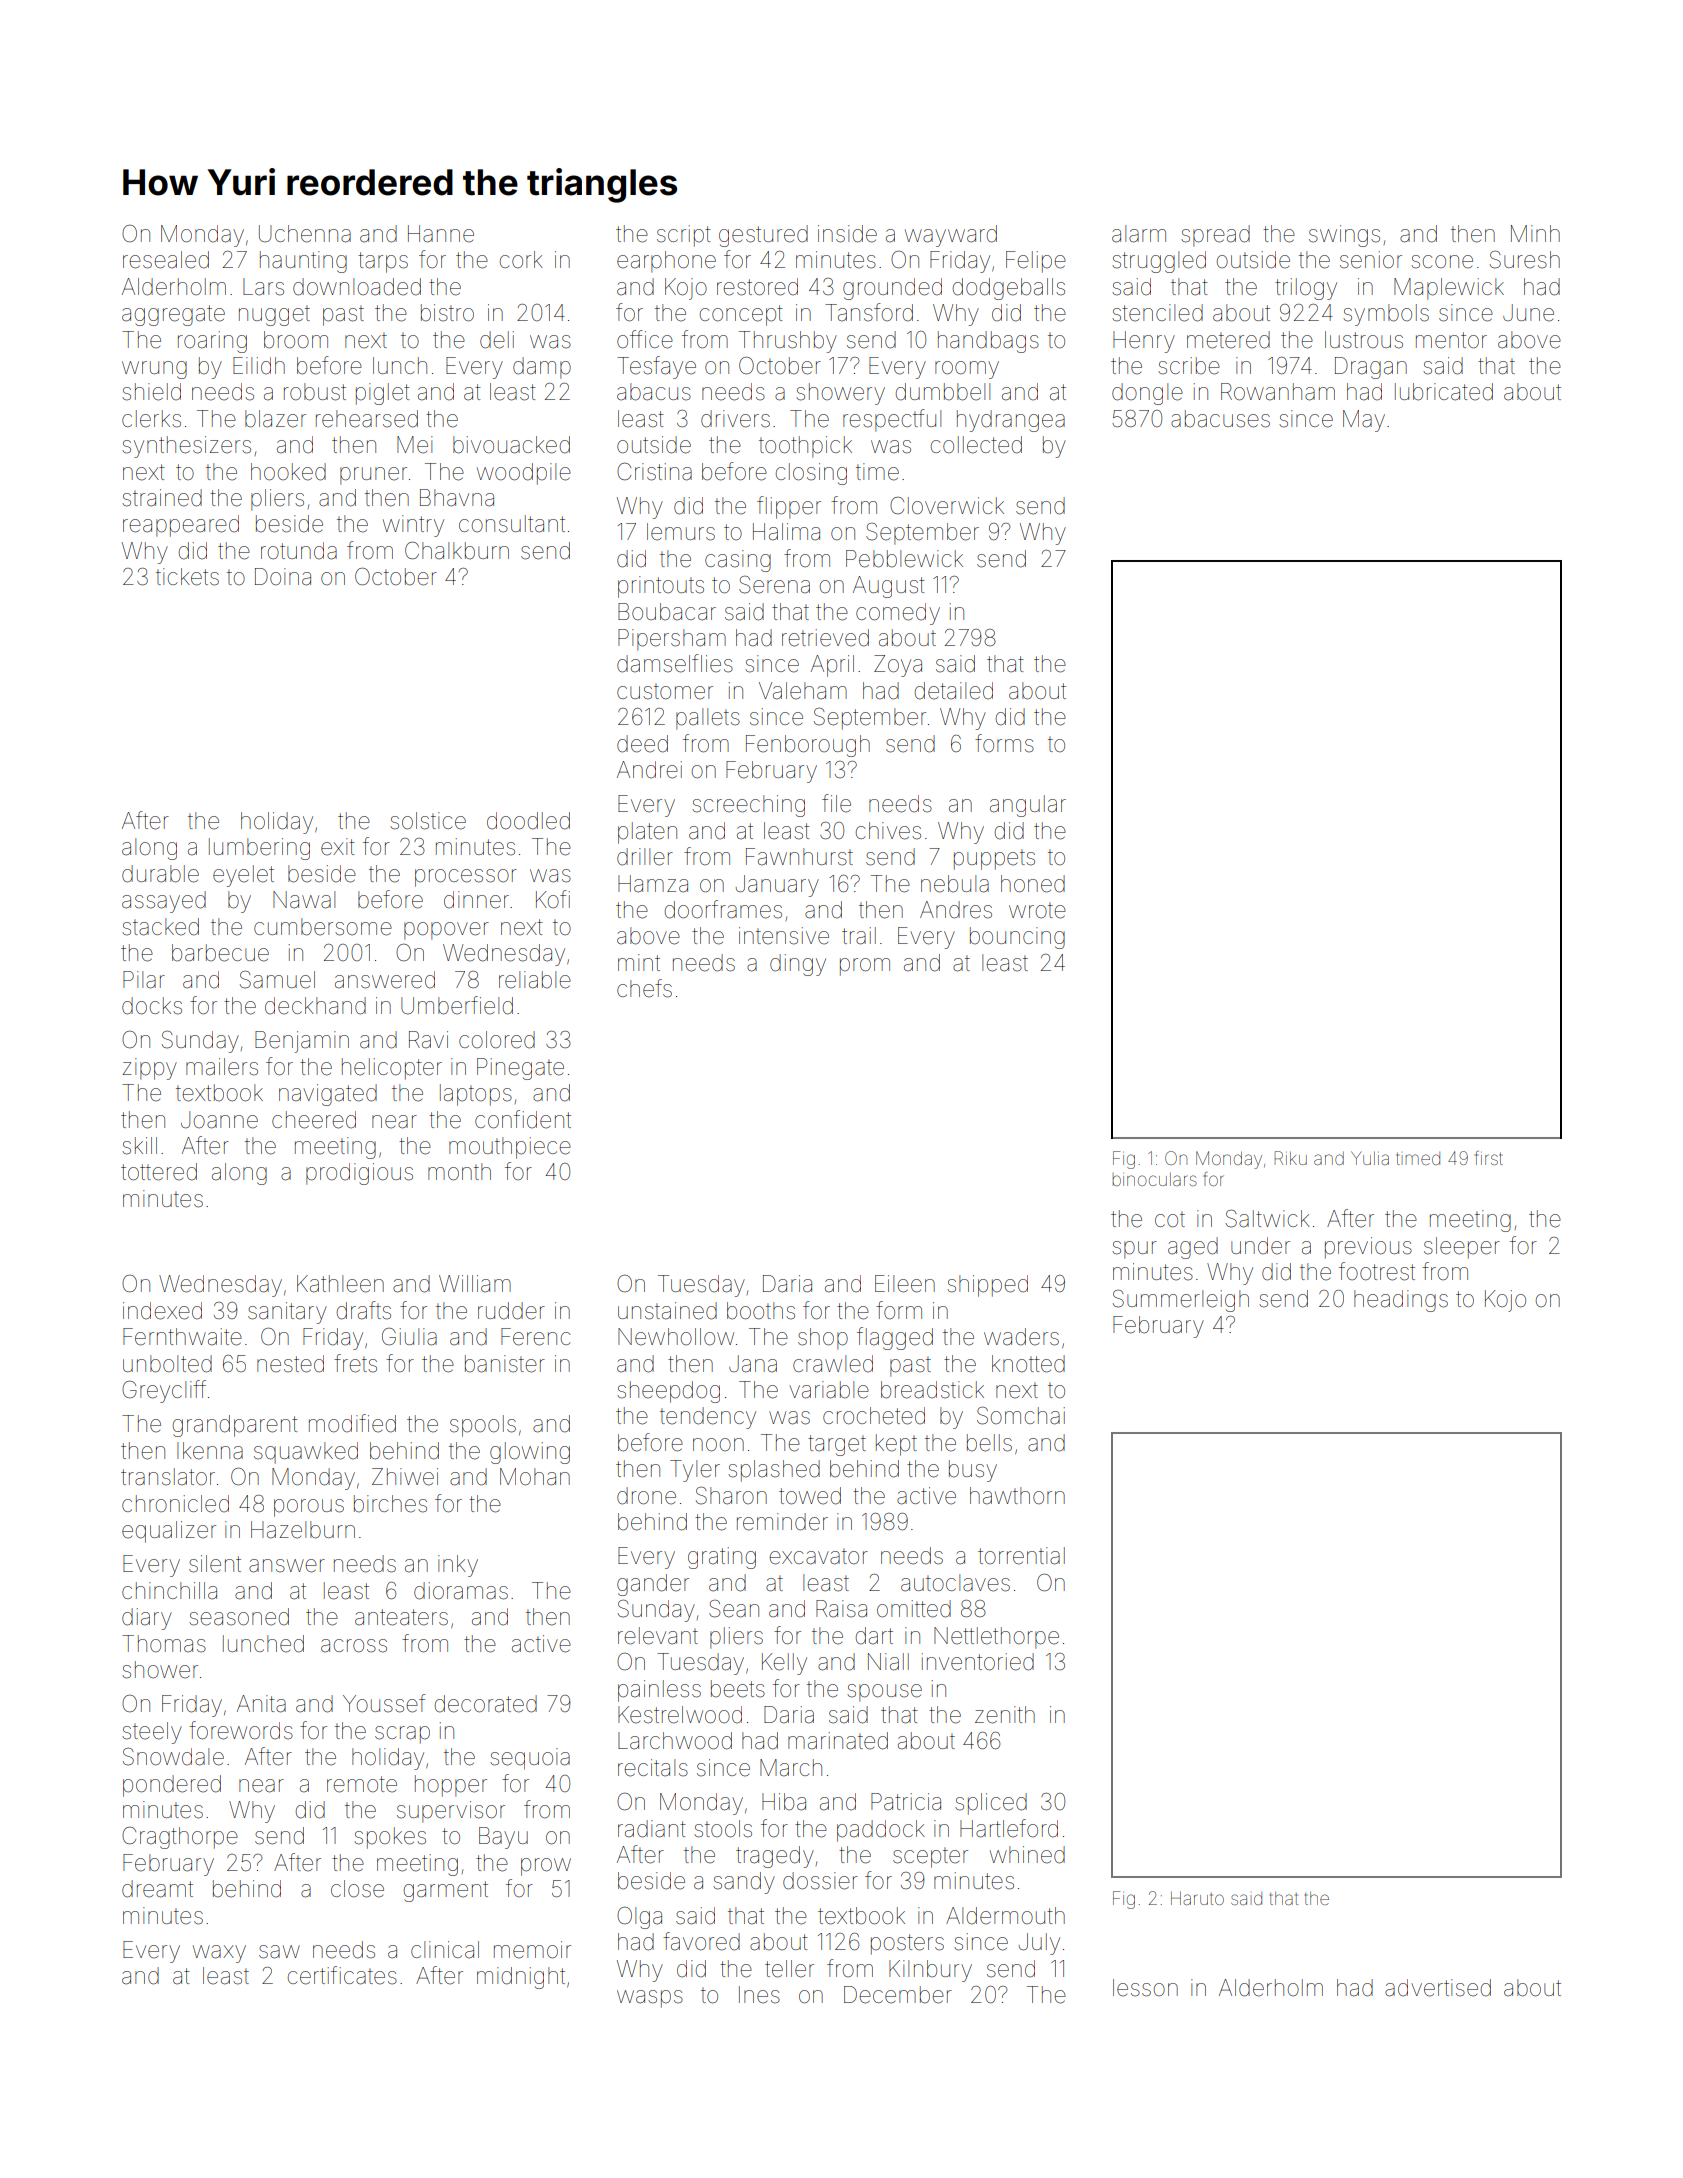 This document has width=1683, height=2178. I want to click on tarps, so click(383, 262).
